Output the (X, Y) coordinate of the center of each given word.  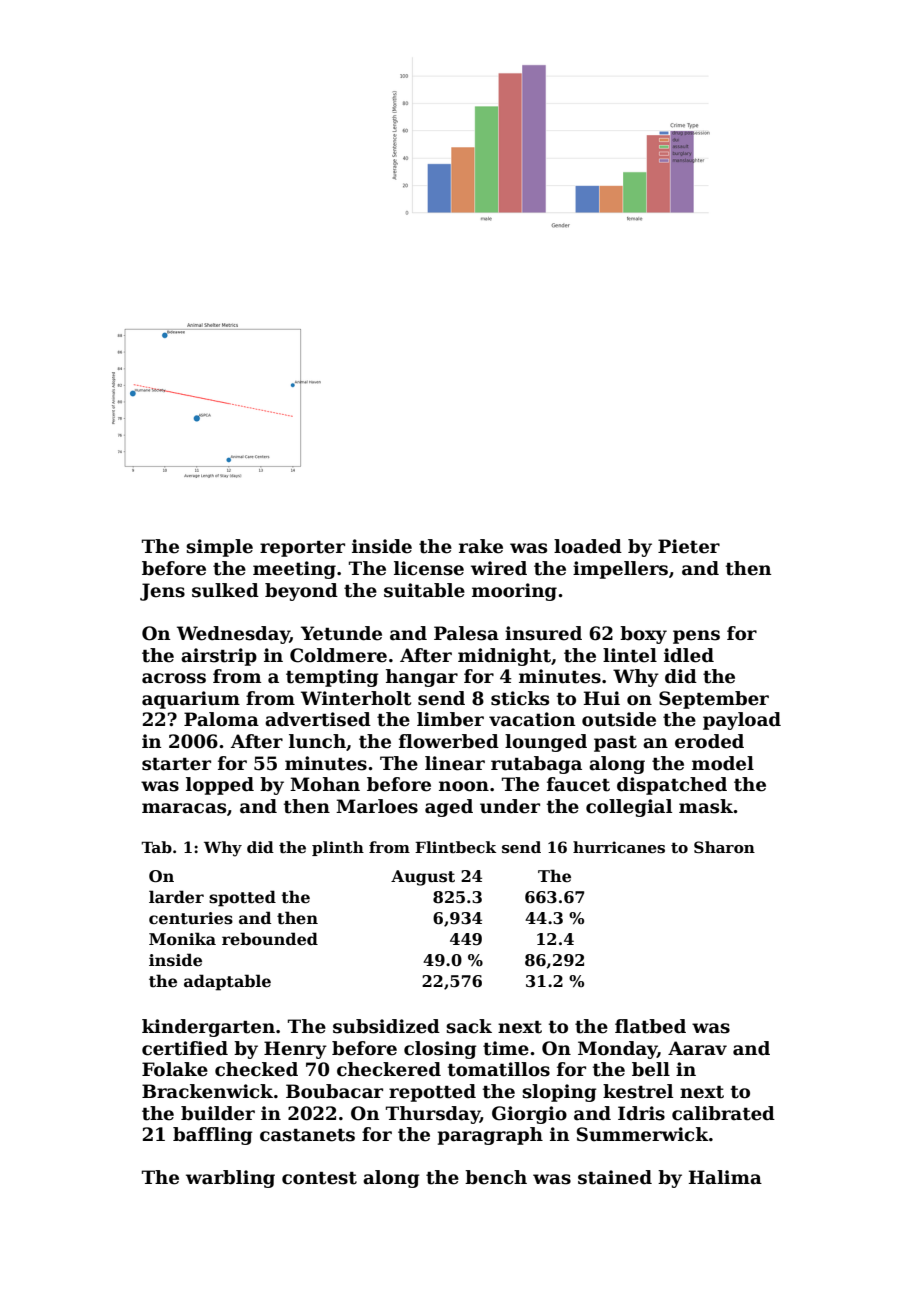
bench (496, 1177)
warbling (230, 1179)
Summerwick (643, 1134)
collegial (629, 808)
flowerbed (449, 741)
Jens (162, 592)
